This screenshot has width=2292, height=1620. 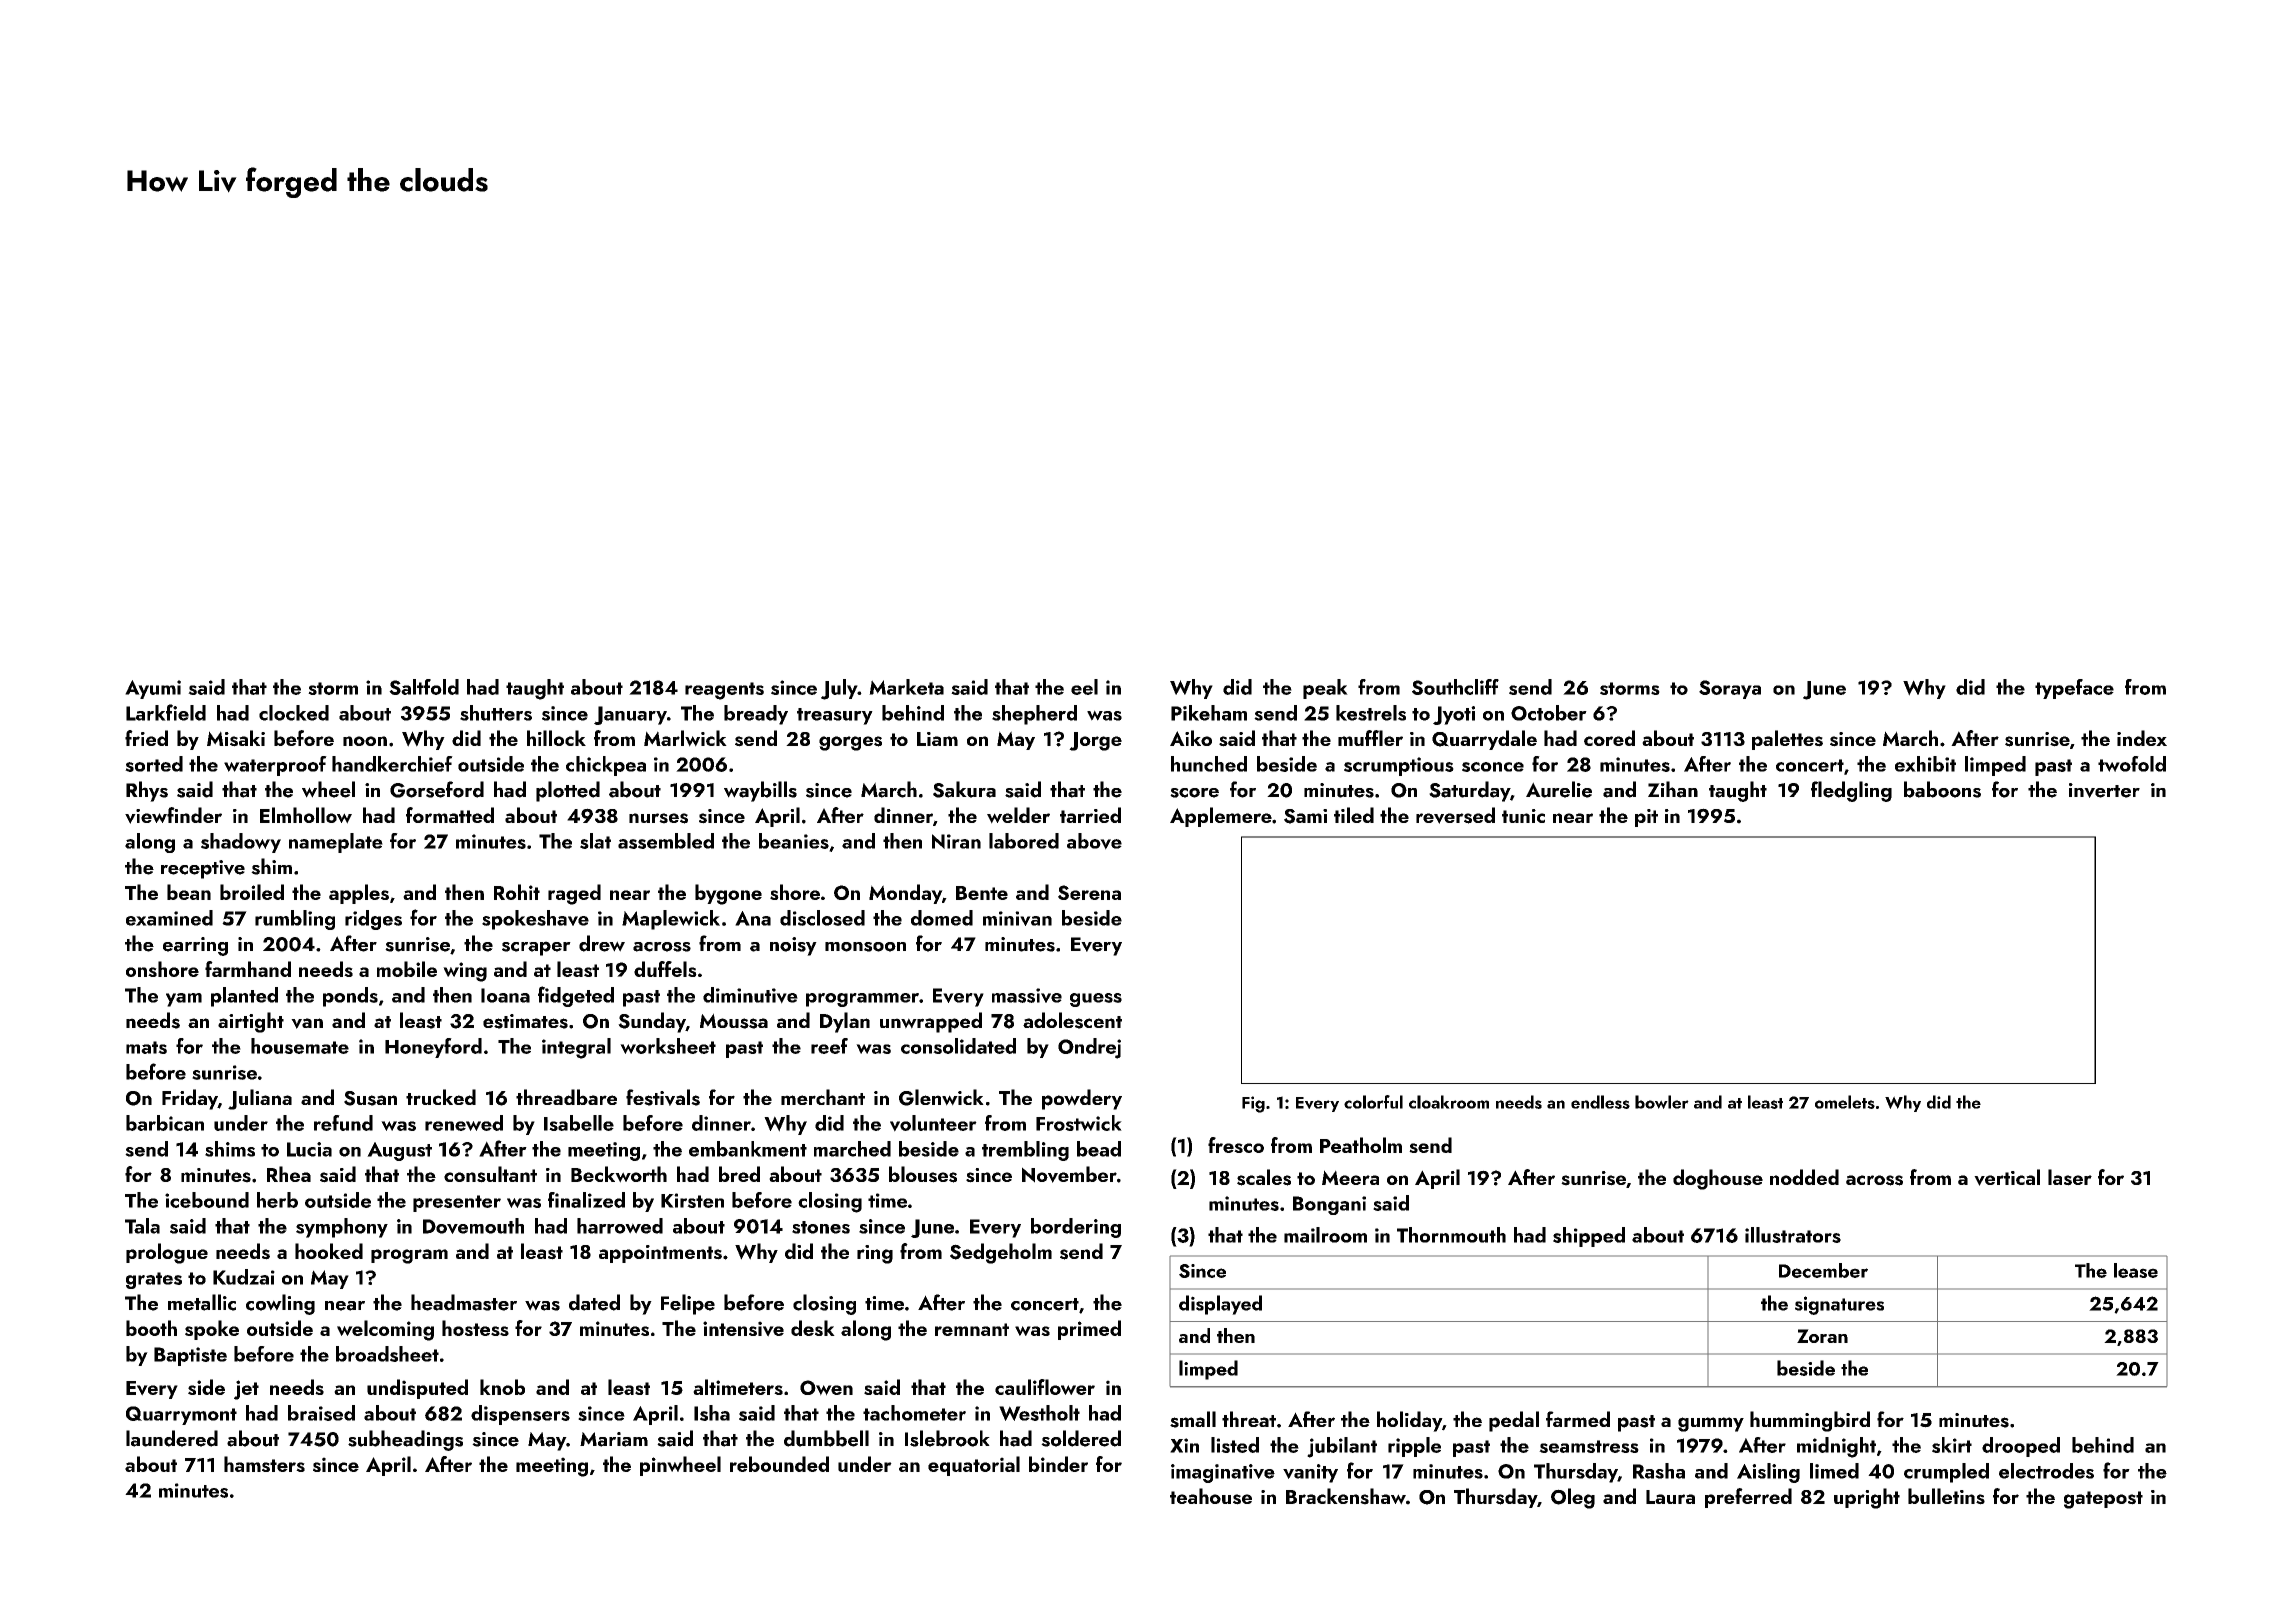 I want to click on cauliflower, so click(x=1045, y=1387).
